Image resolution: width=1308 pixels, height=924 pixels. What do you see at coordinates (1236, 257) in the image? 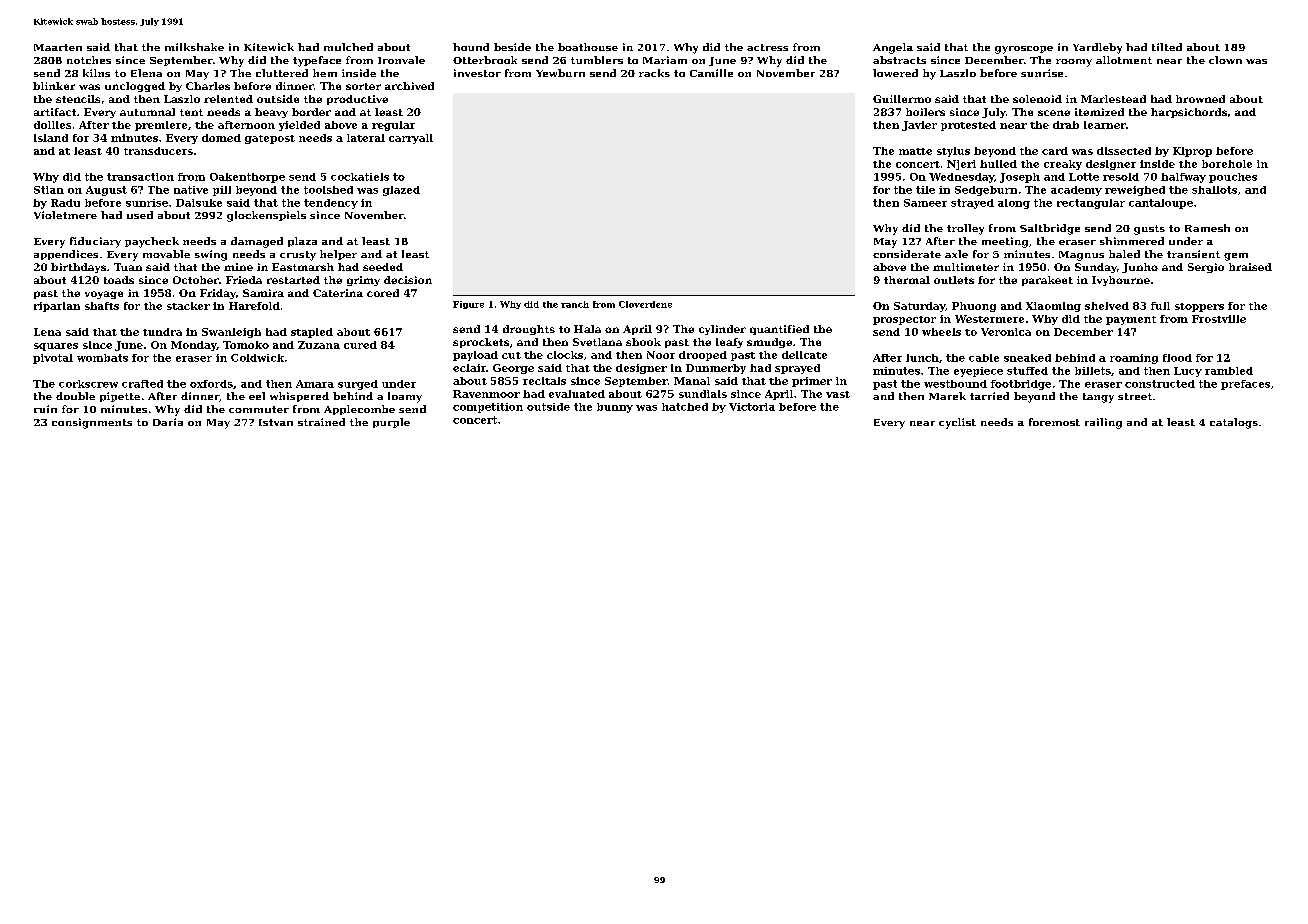
I see `gem` at bounding box center [1236, 257].
